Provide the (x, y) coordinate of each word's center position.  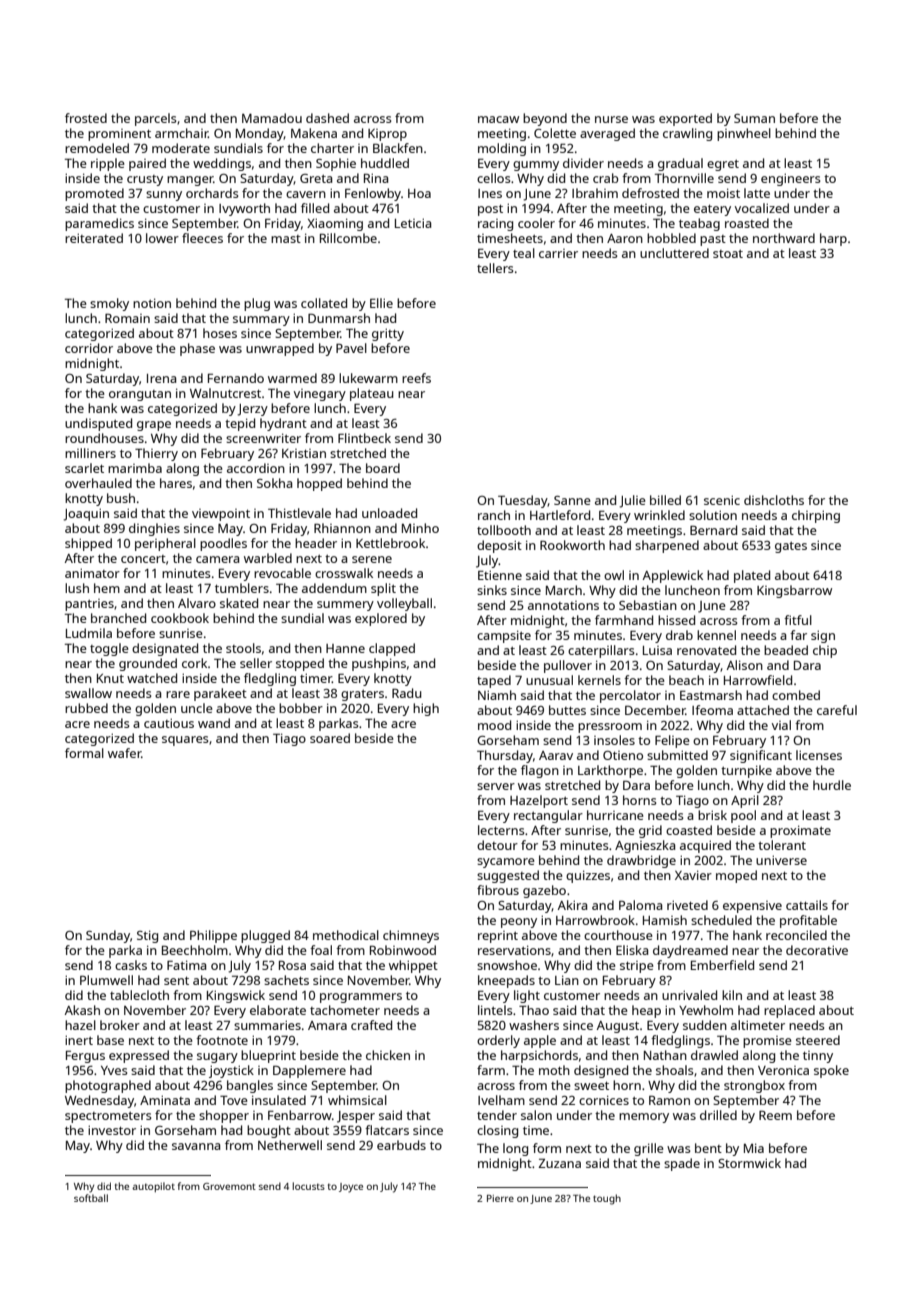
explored (381, 619)
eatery (712, 210)
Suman (754, 118)
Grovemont (229, 1186)
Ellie (381, 303)
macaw (498, 119)
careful (837, 710)
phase (197, 349)
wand (214, 723)
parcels (156, 119)
